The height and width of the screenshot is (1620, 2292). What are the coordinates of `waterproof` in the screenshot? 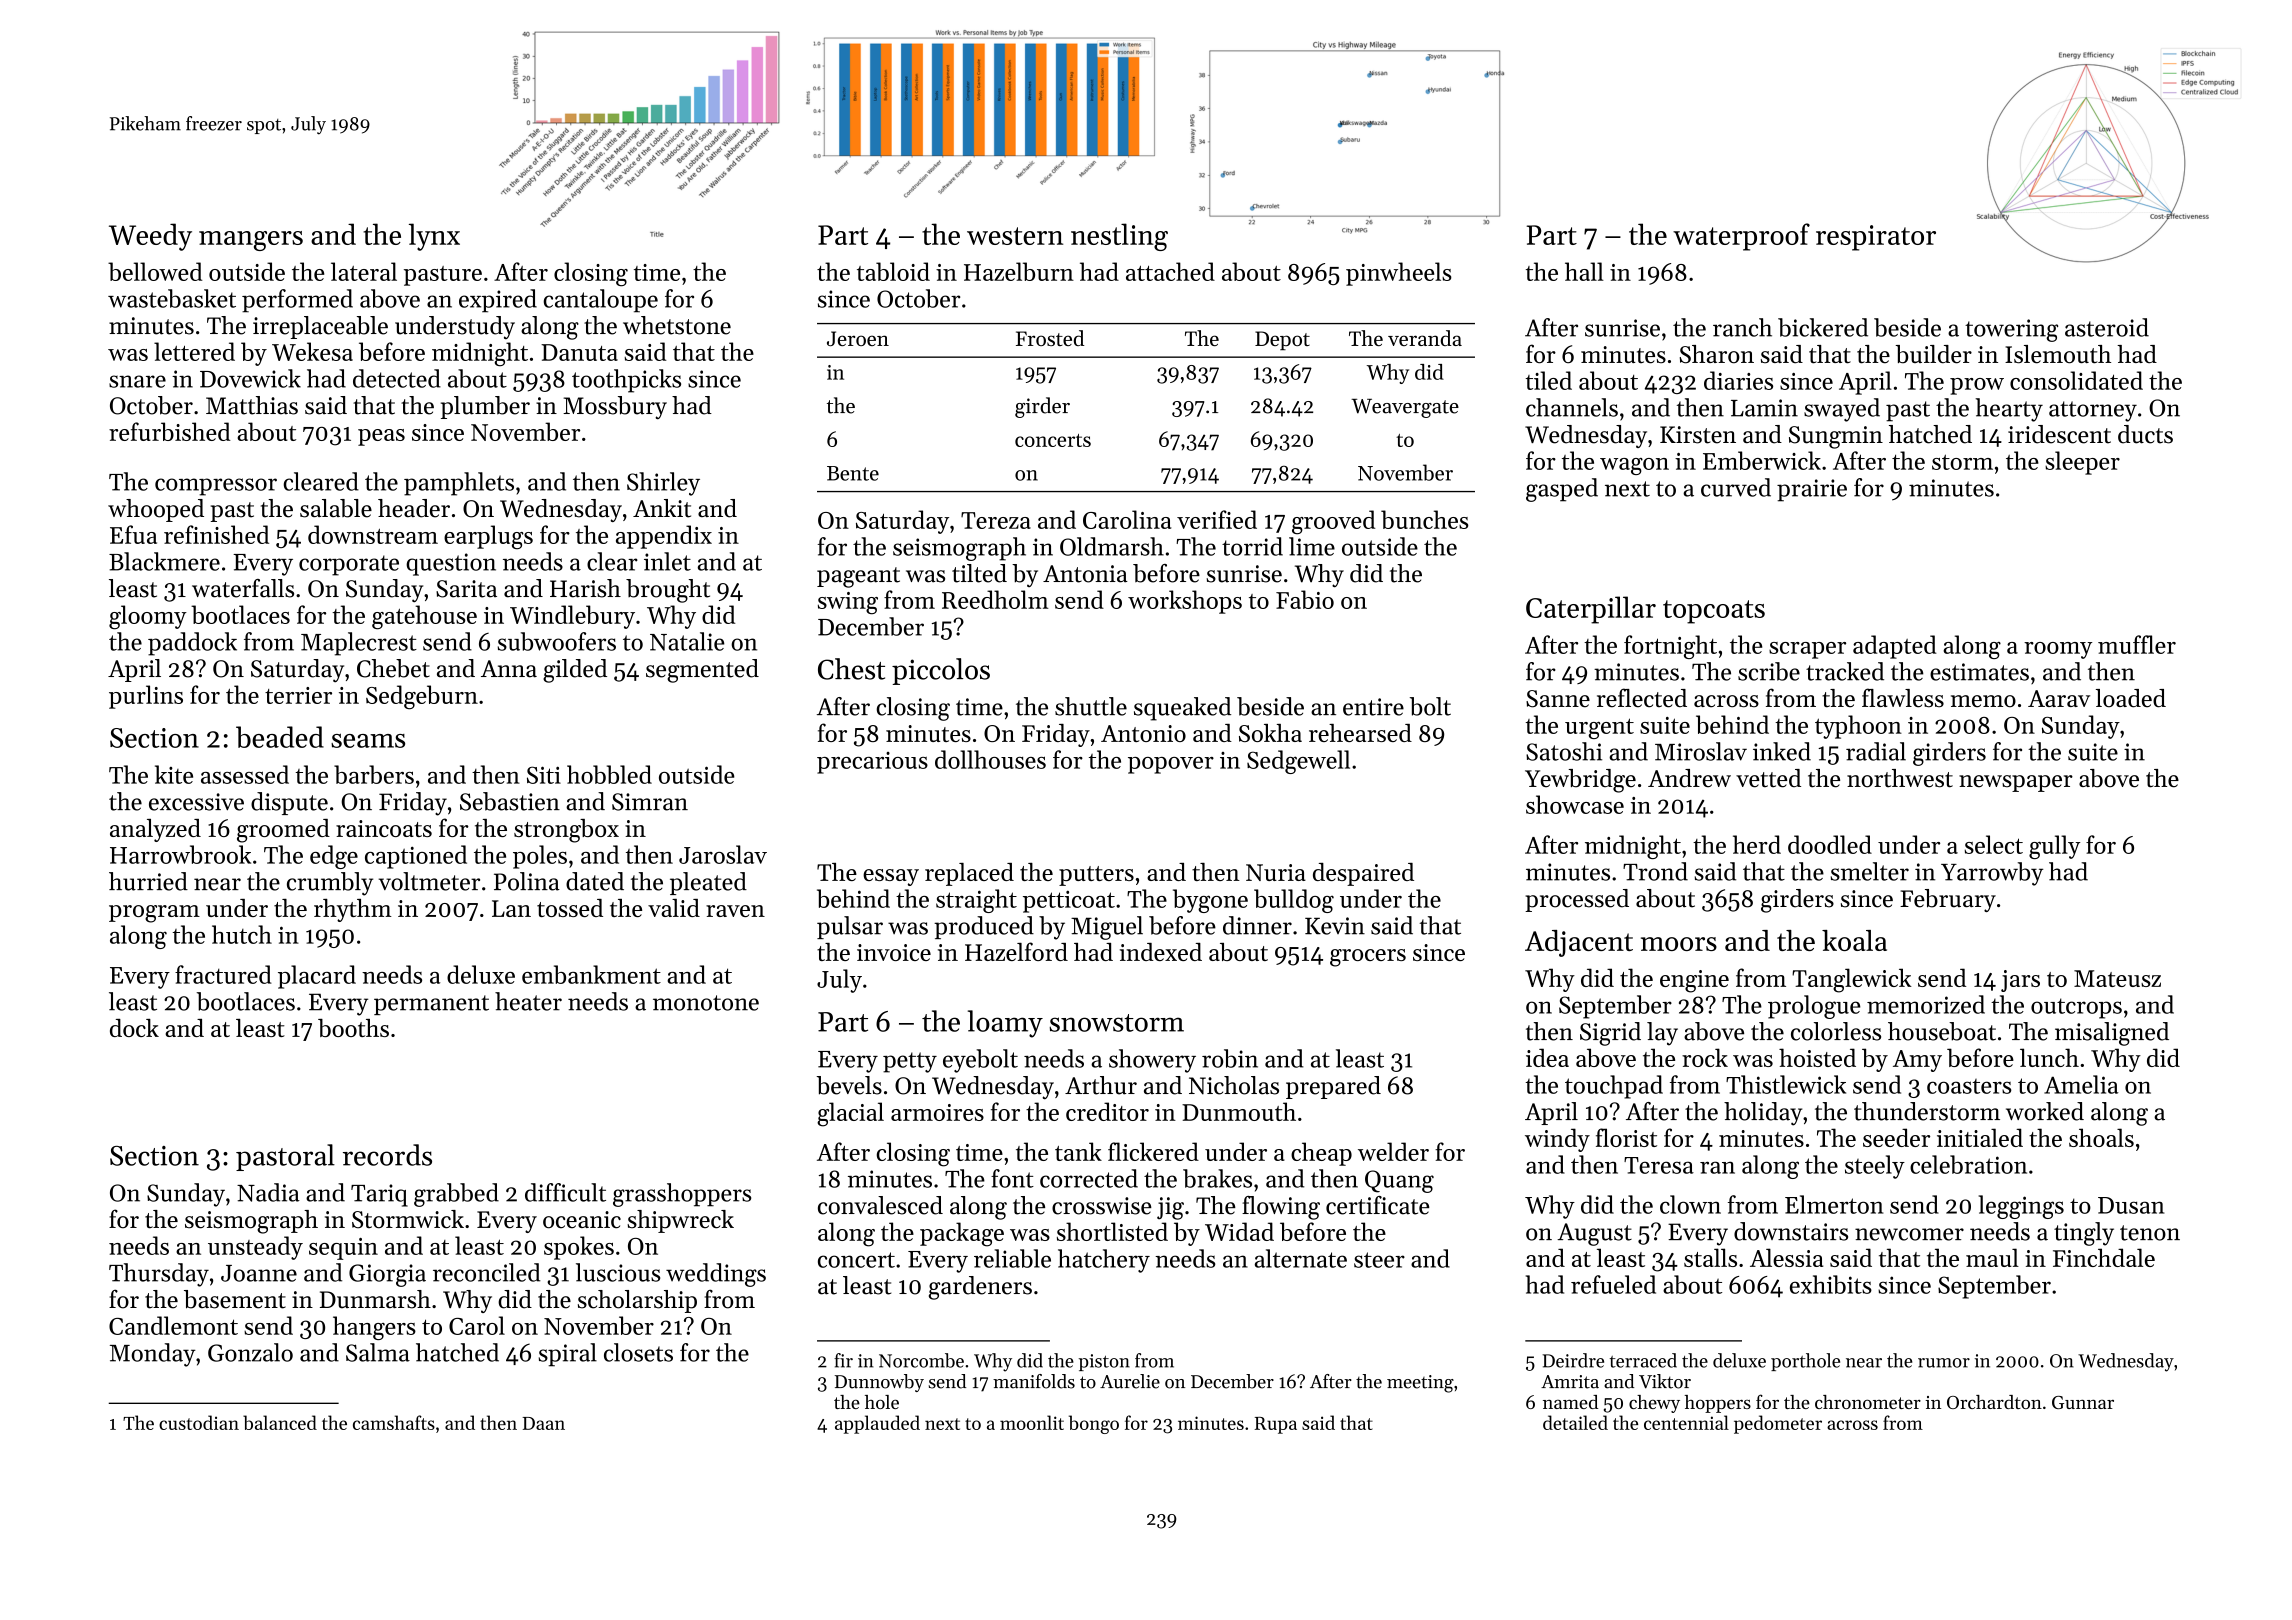 It's located at (1741, 237).
